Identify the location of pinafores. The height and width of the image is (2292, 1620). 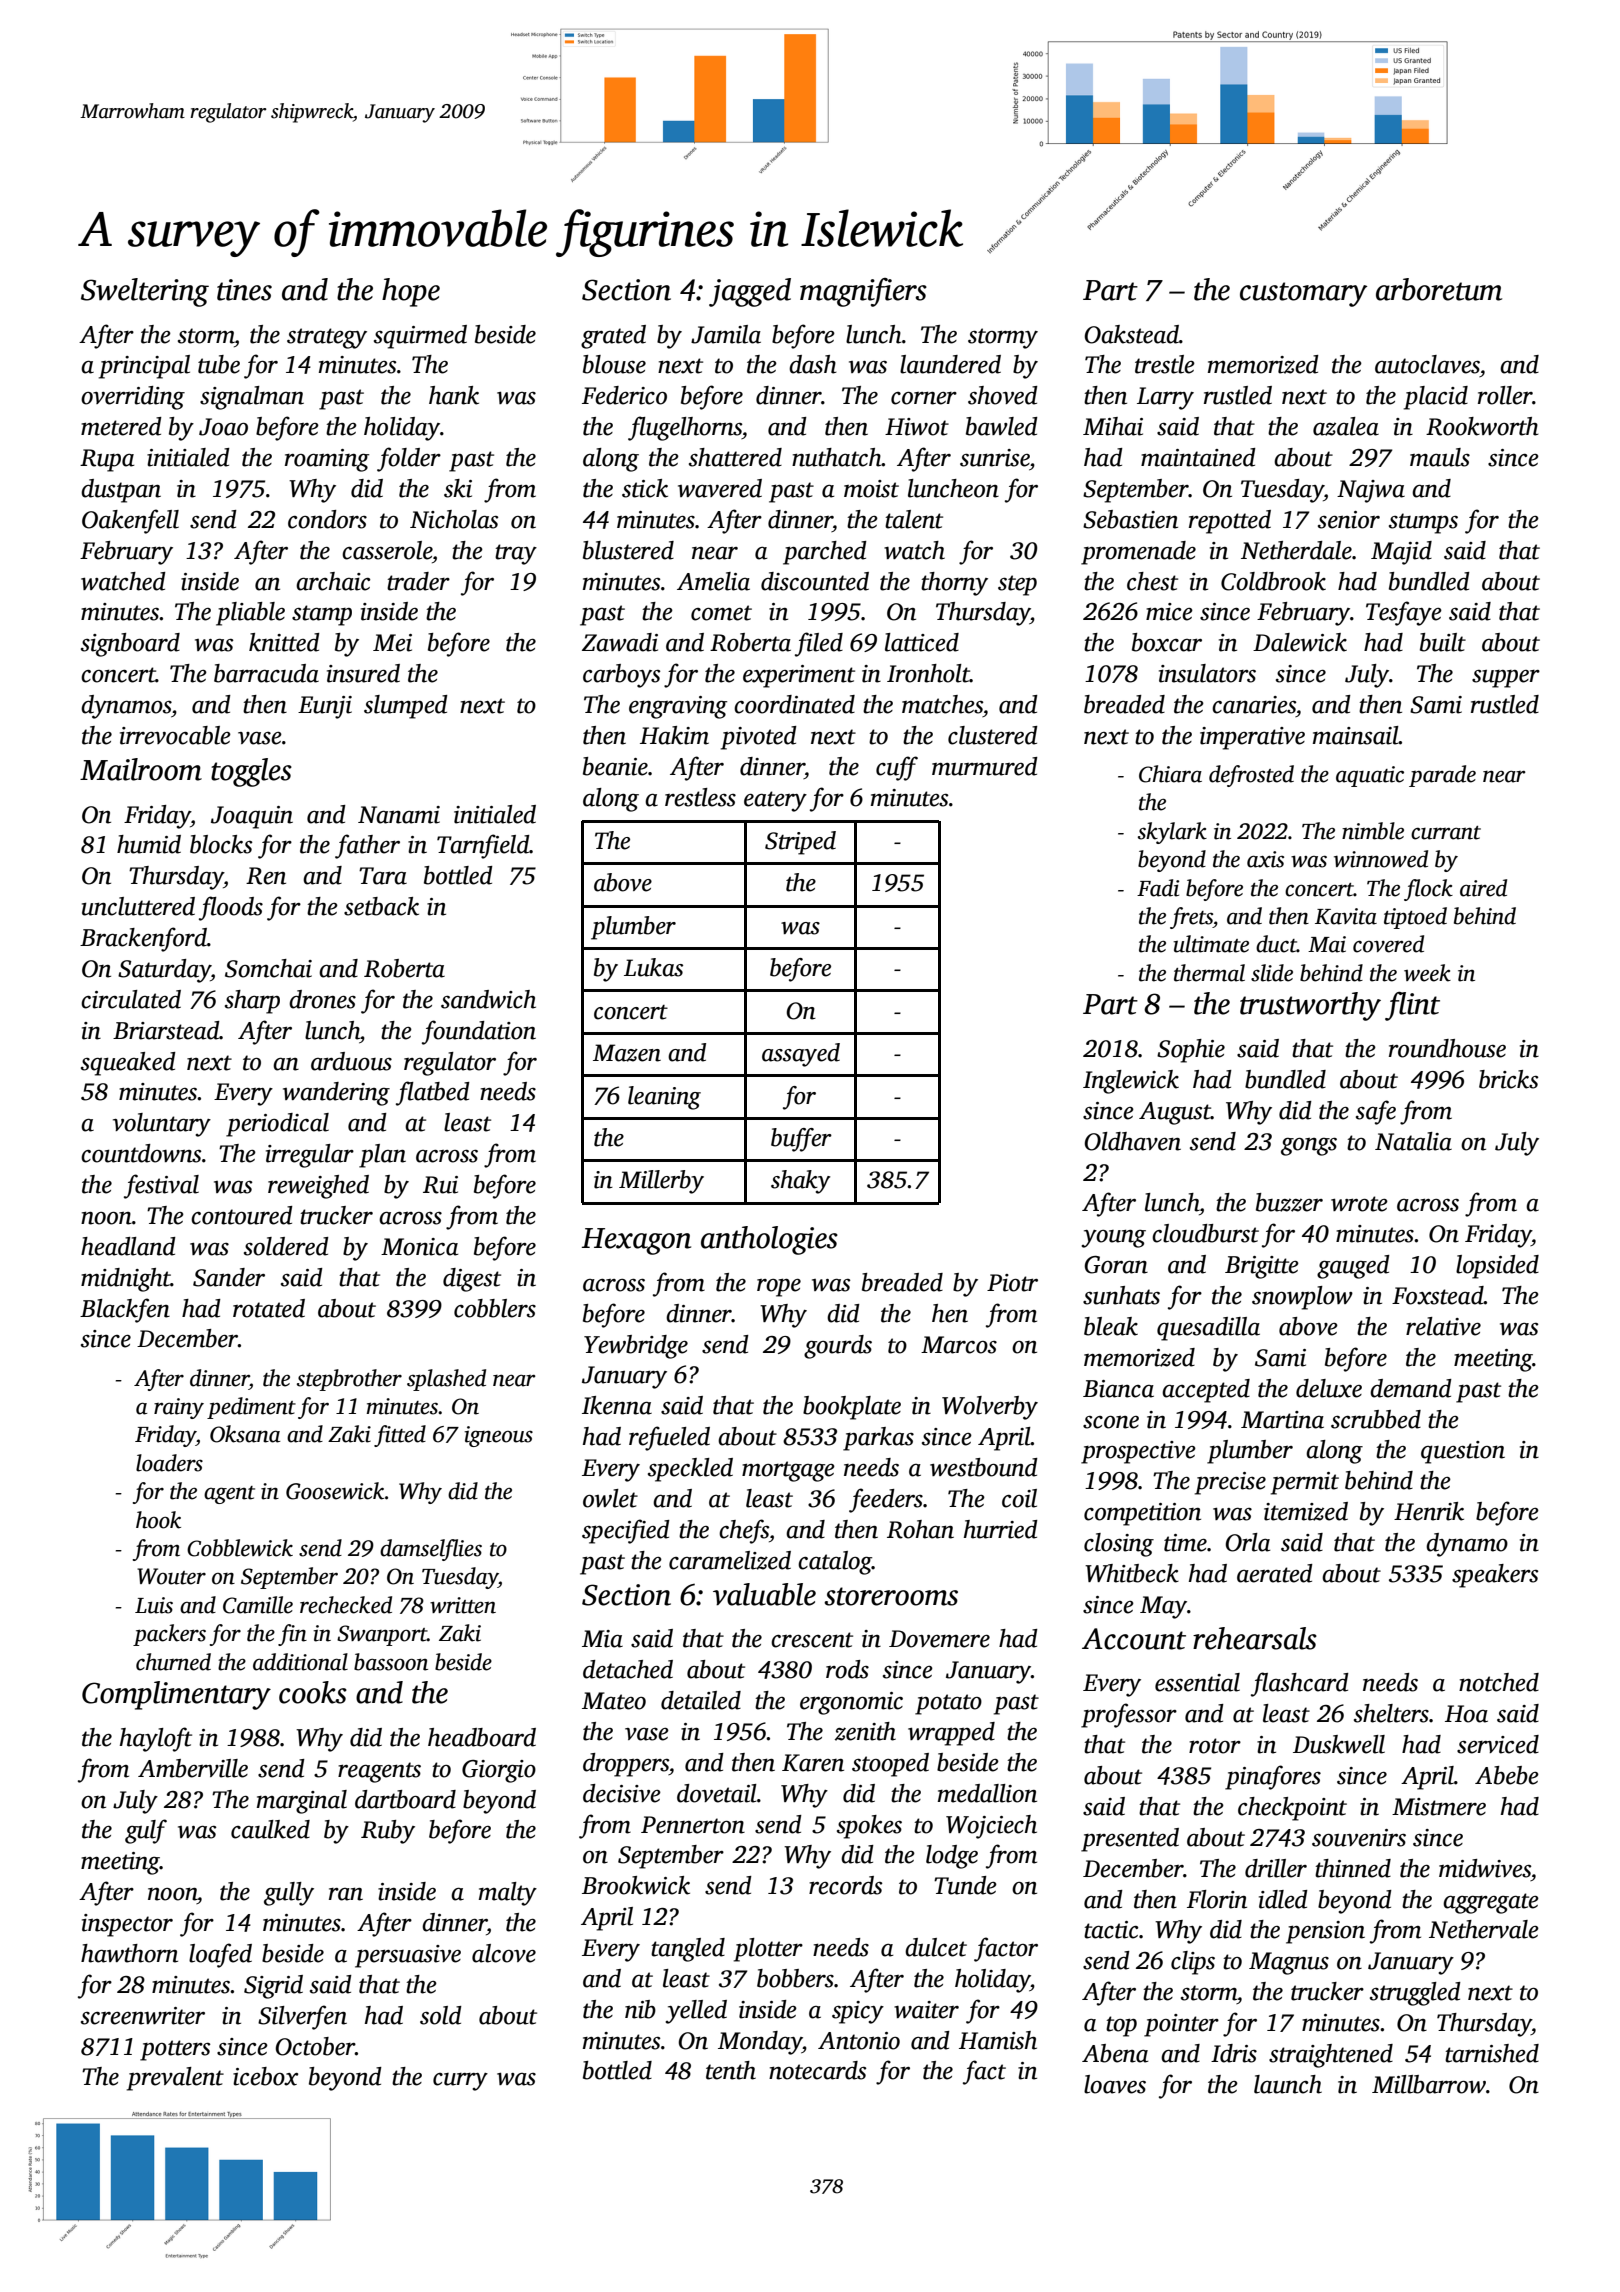
(1273, 1777).
